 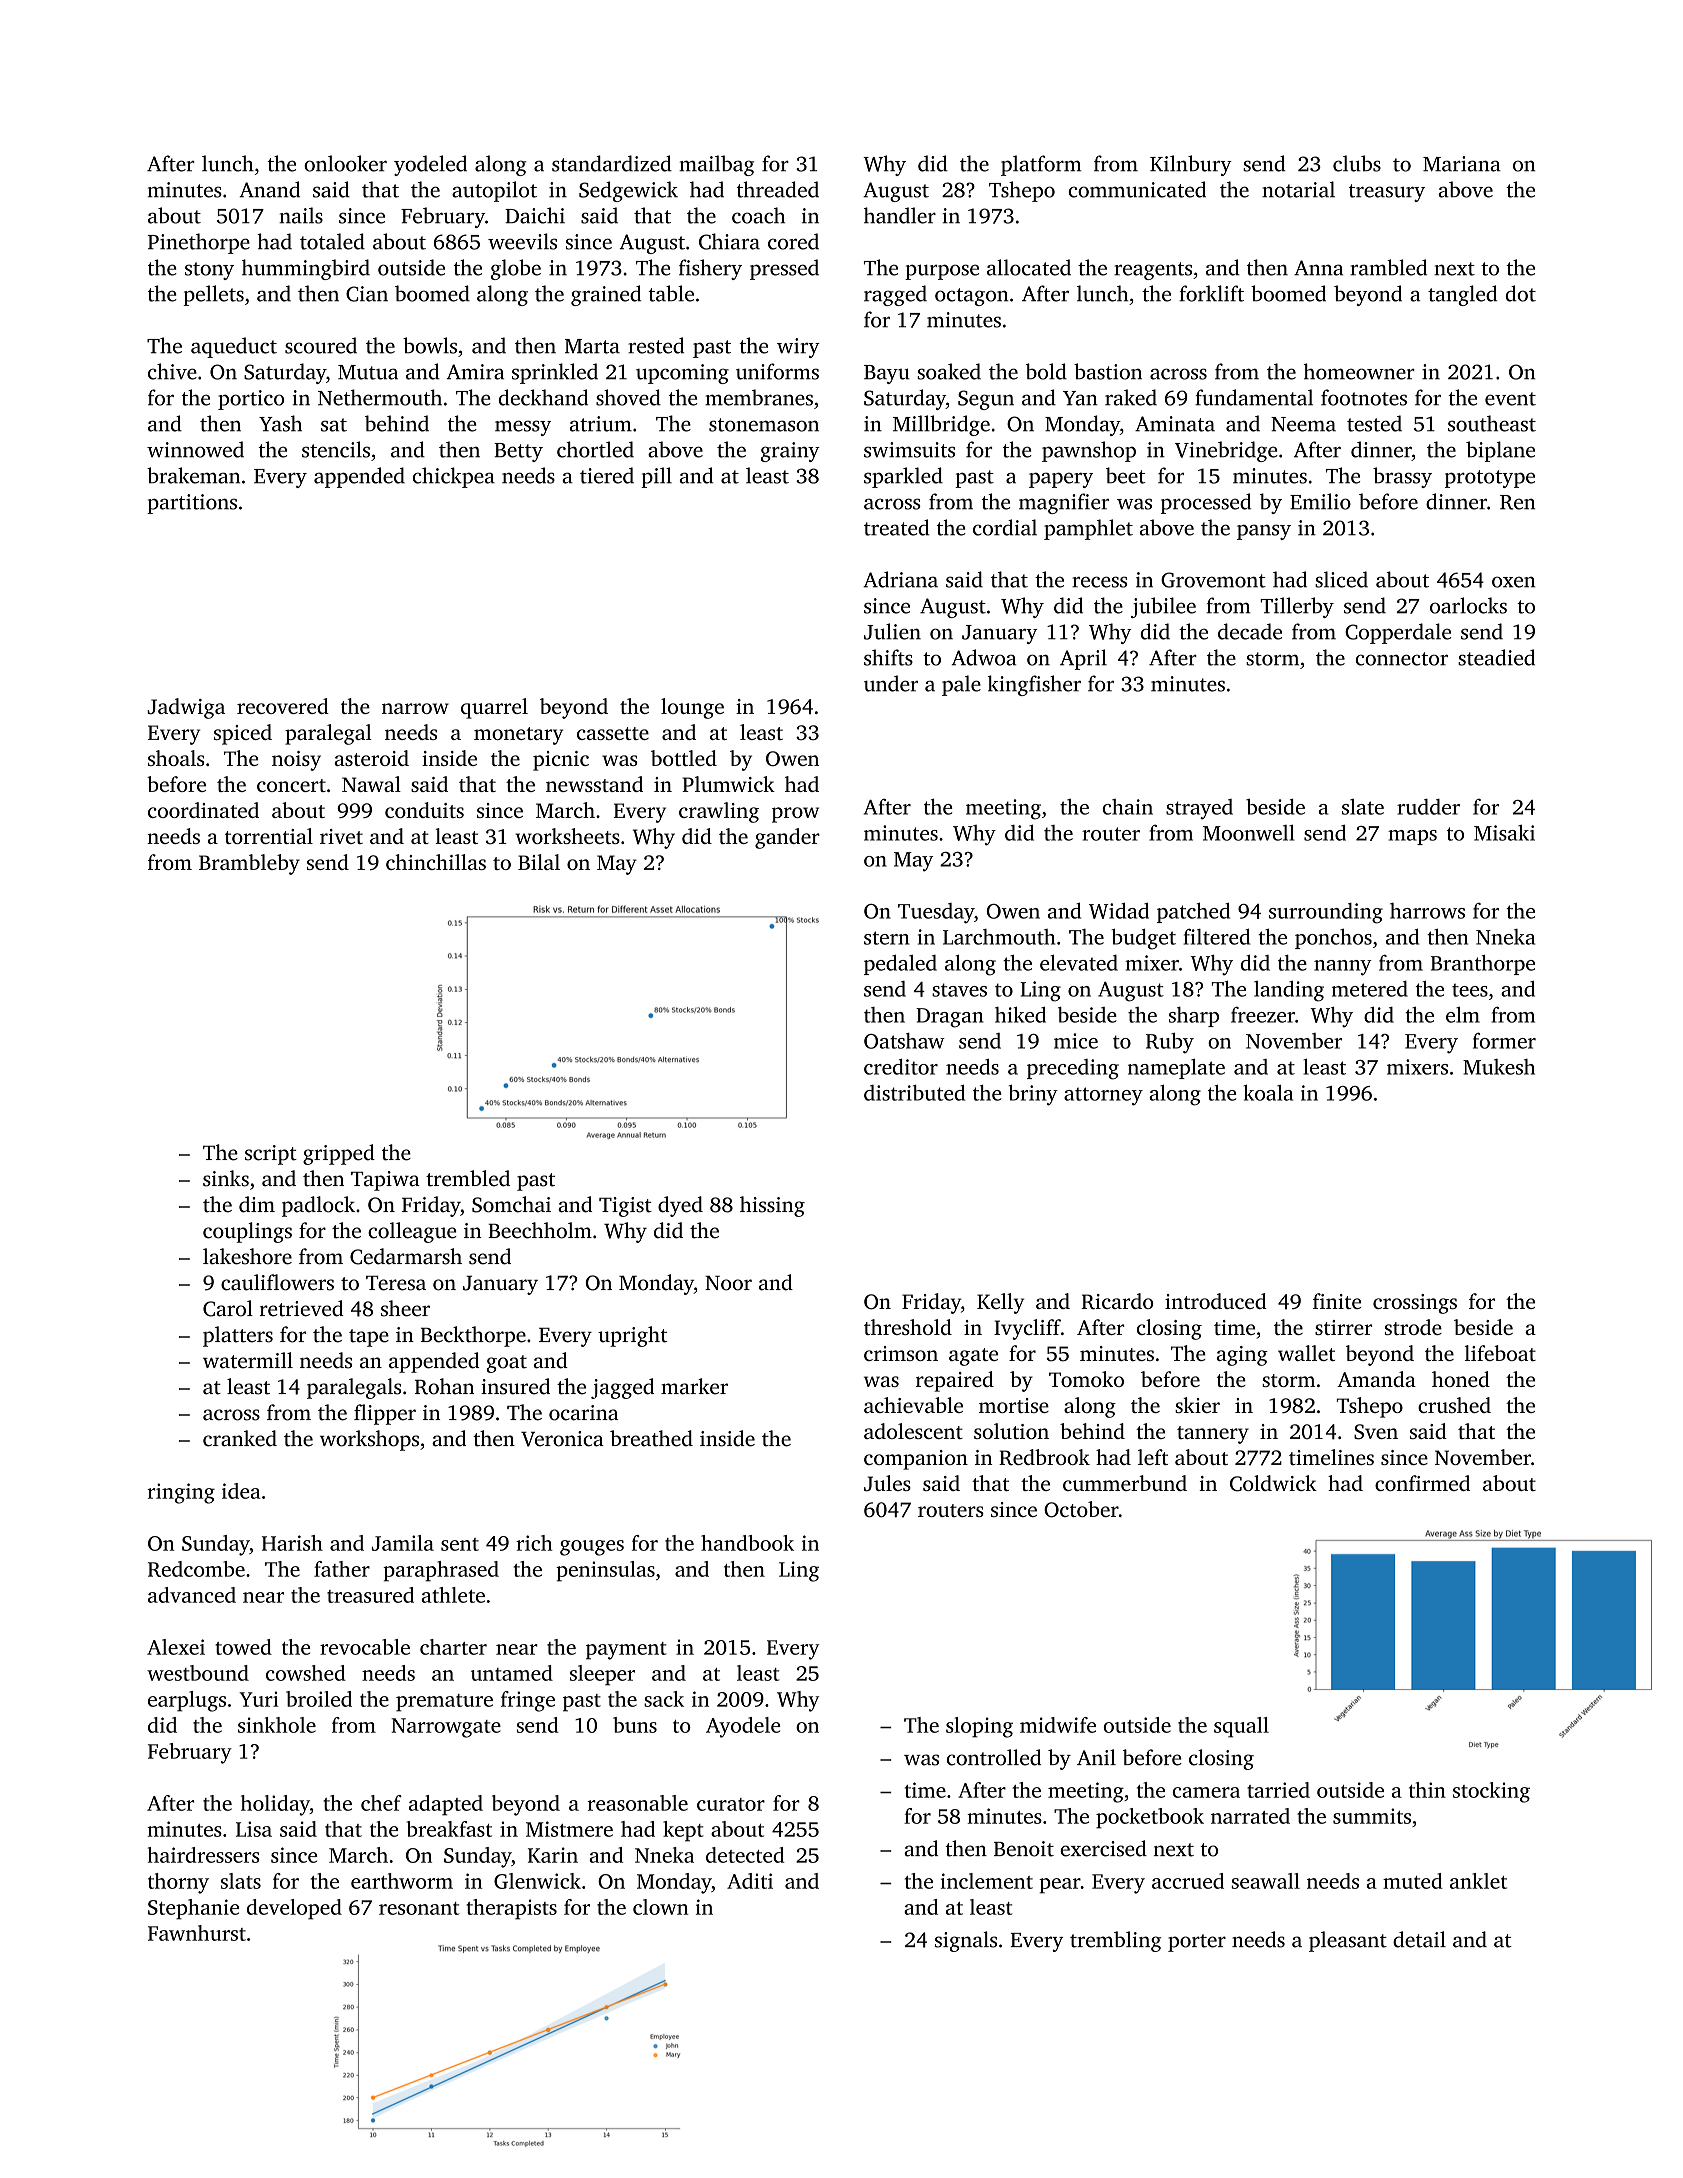 I want to click on platters, so click(x=238, y=1336).
